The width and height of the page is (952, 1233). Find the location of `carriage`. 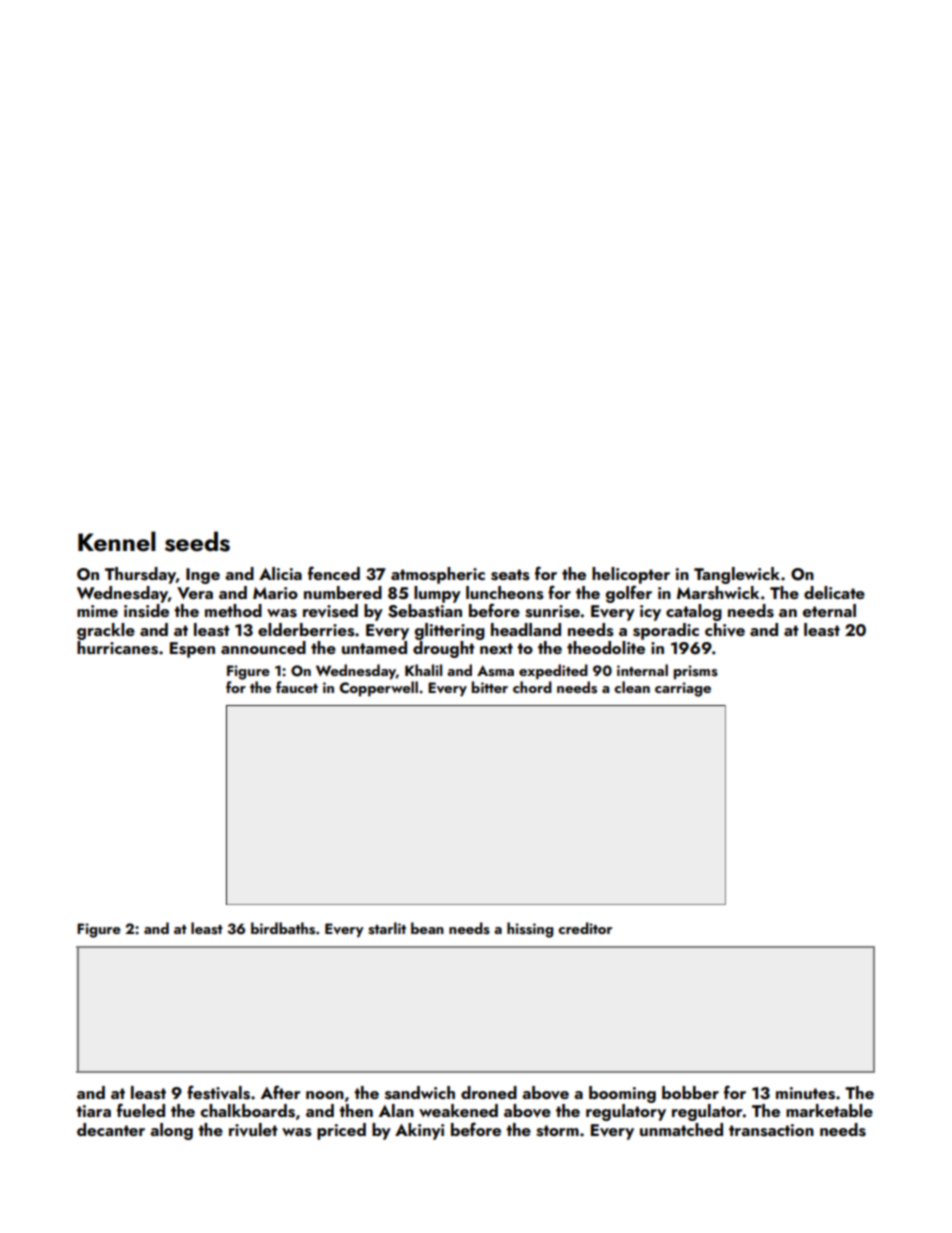

carriage is located at coordinates (683, 689).
